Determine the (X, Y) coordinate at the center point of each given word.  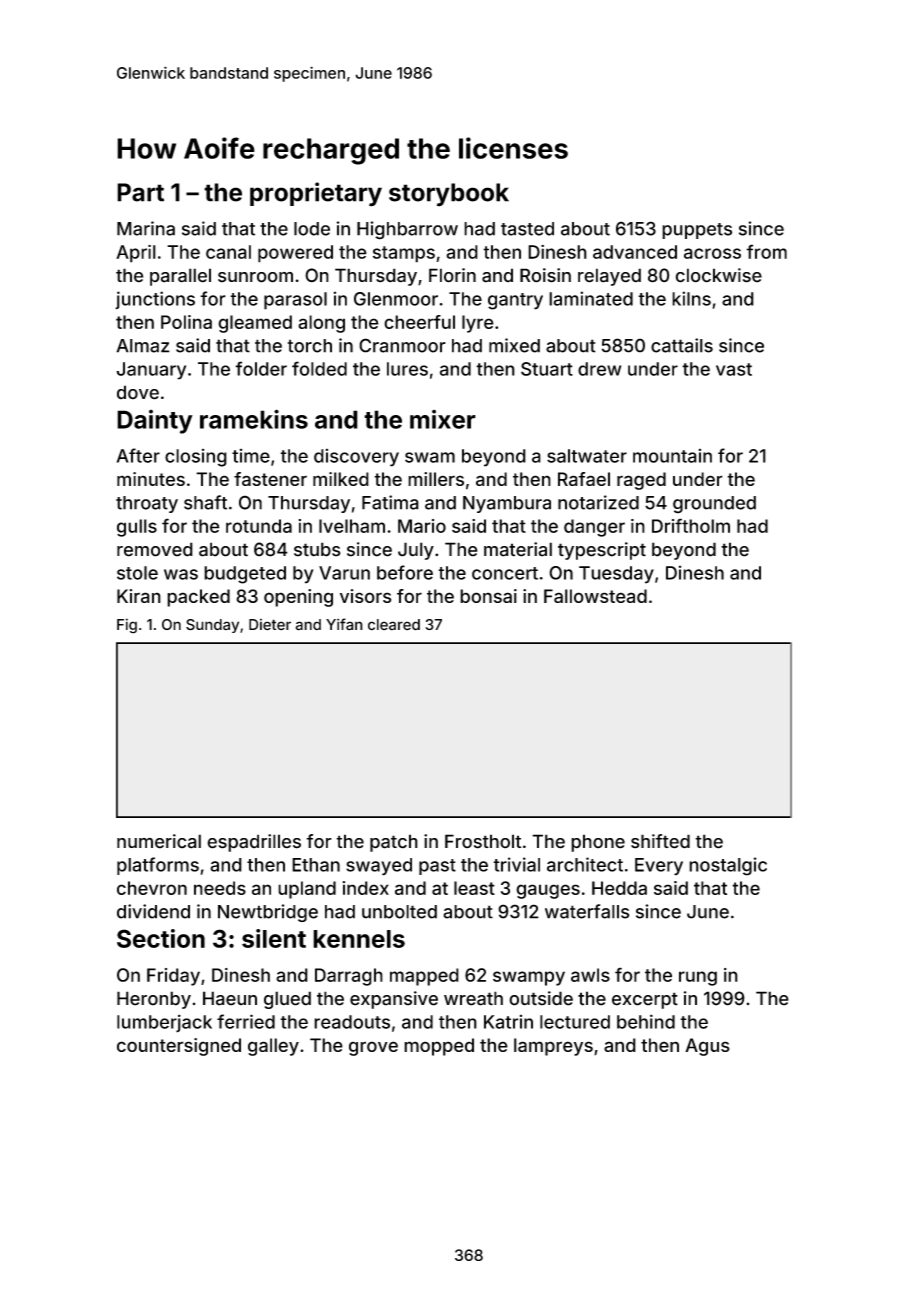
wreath (473, 998)
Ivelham (352, 526)
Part (140, 192)
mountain (672, 456)
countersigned (179, 1047)
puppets (697, 231)
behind (646, 1021)
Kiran (139, 596)
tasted (527, 229)
